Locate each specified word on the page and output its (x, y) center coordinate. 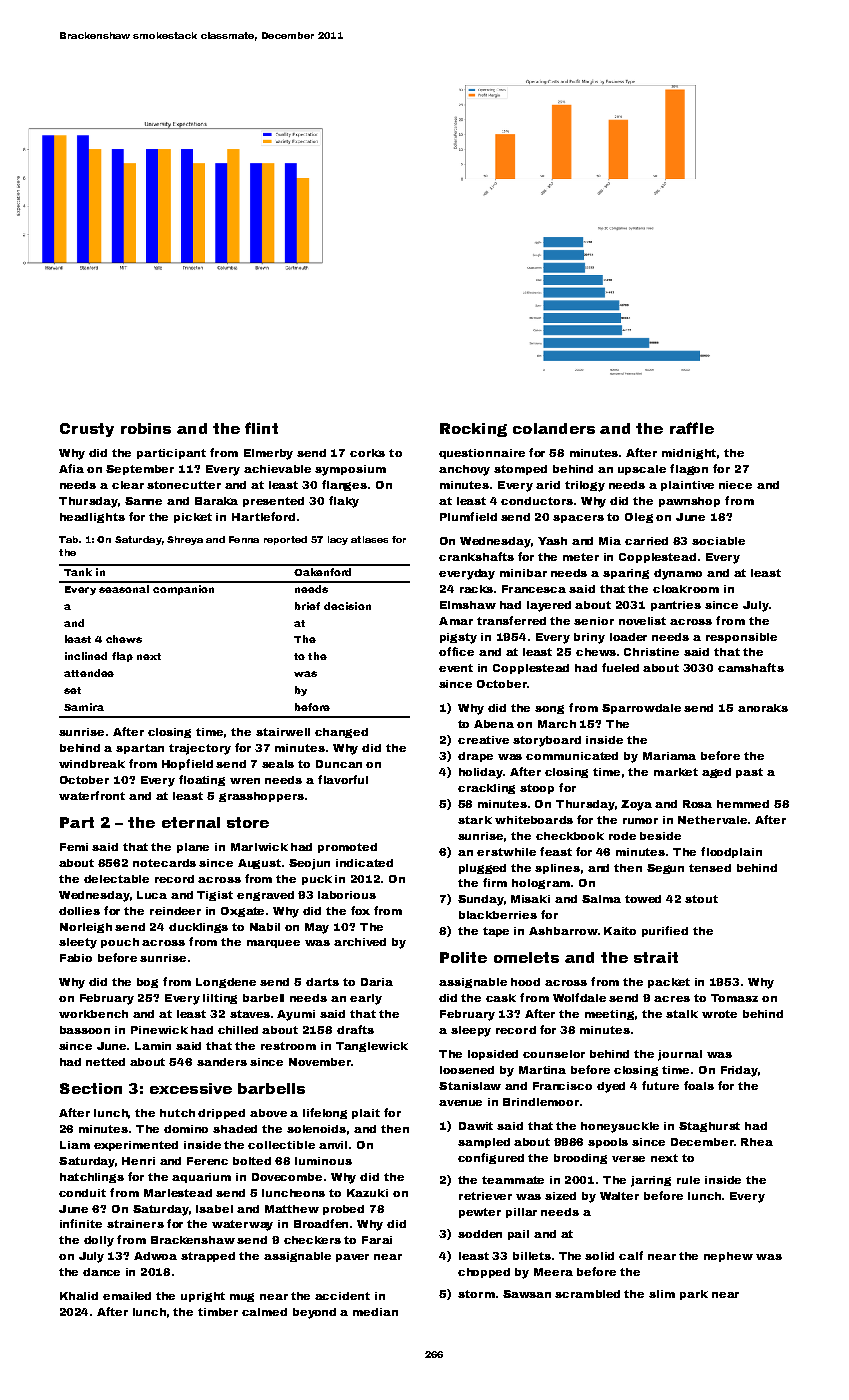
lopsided (493, 1055)
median (375, 1312)
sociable (718, 541)
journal (680, 1055)
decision (347, 606)
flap (122, 657)
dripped (221, 1114)
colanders (554, 428)
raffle (692, 428)
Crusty (87, 430)
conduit (82, 1193)
